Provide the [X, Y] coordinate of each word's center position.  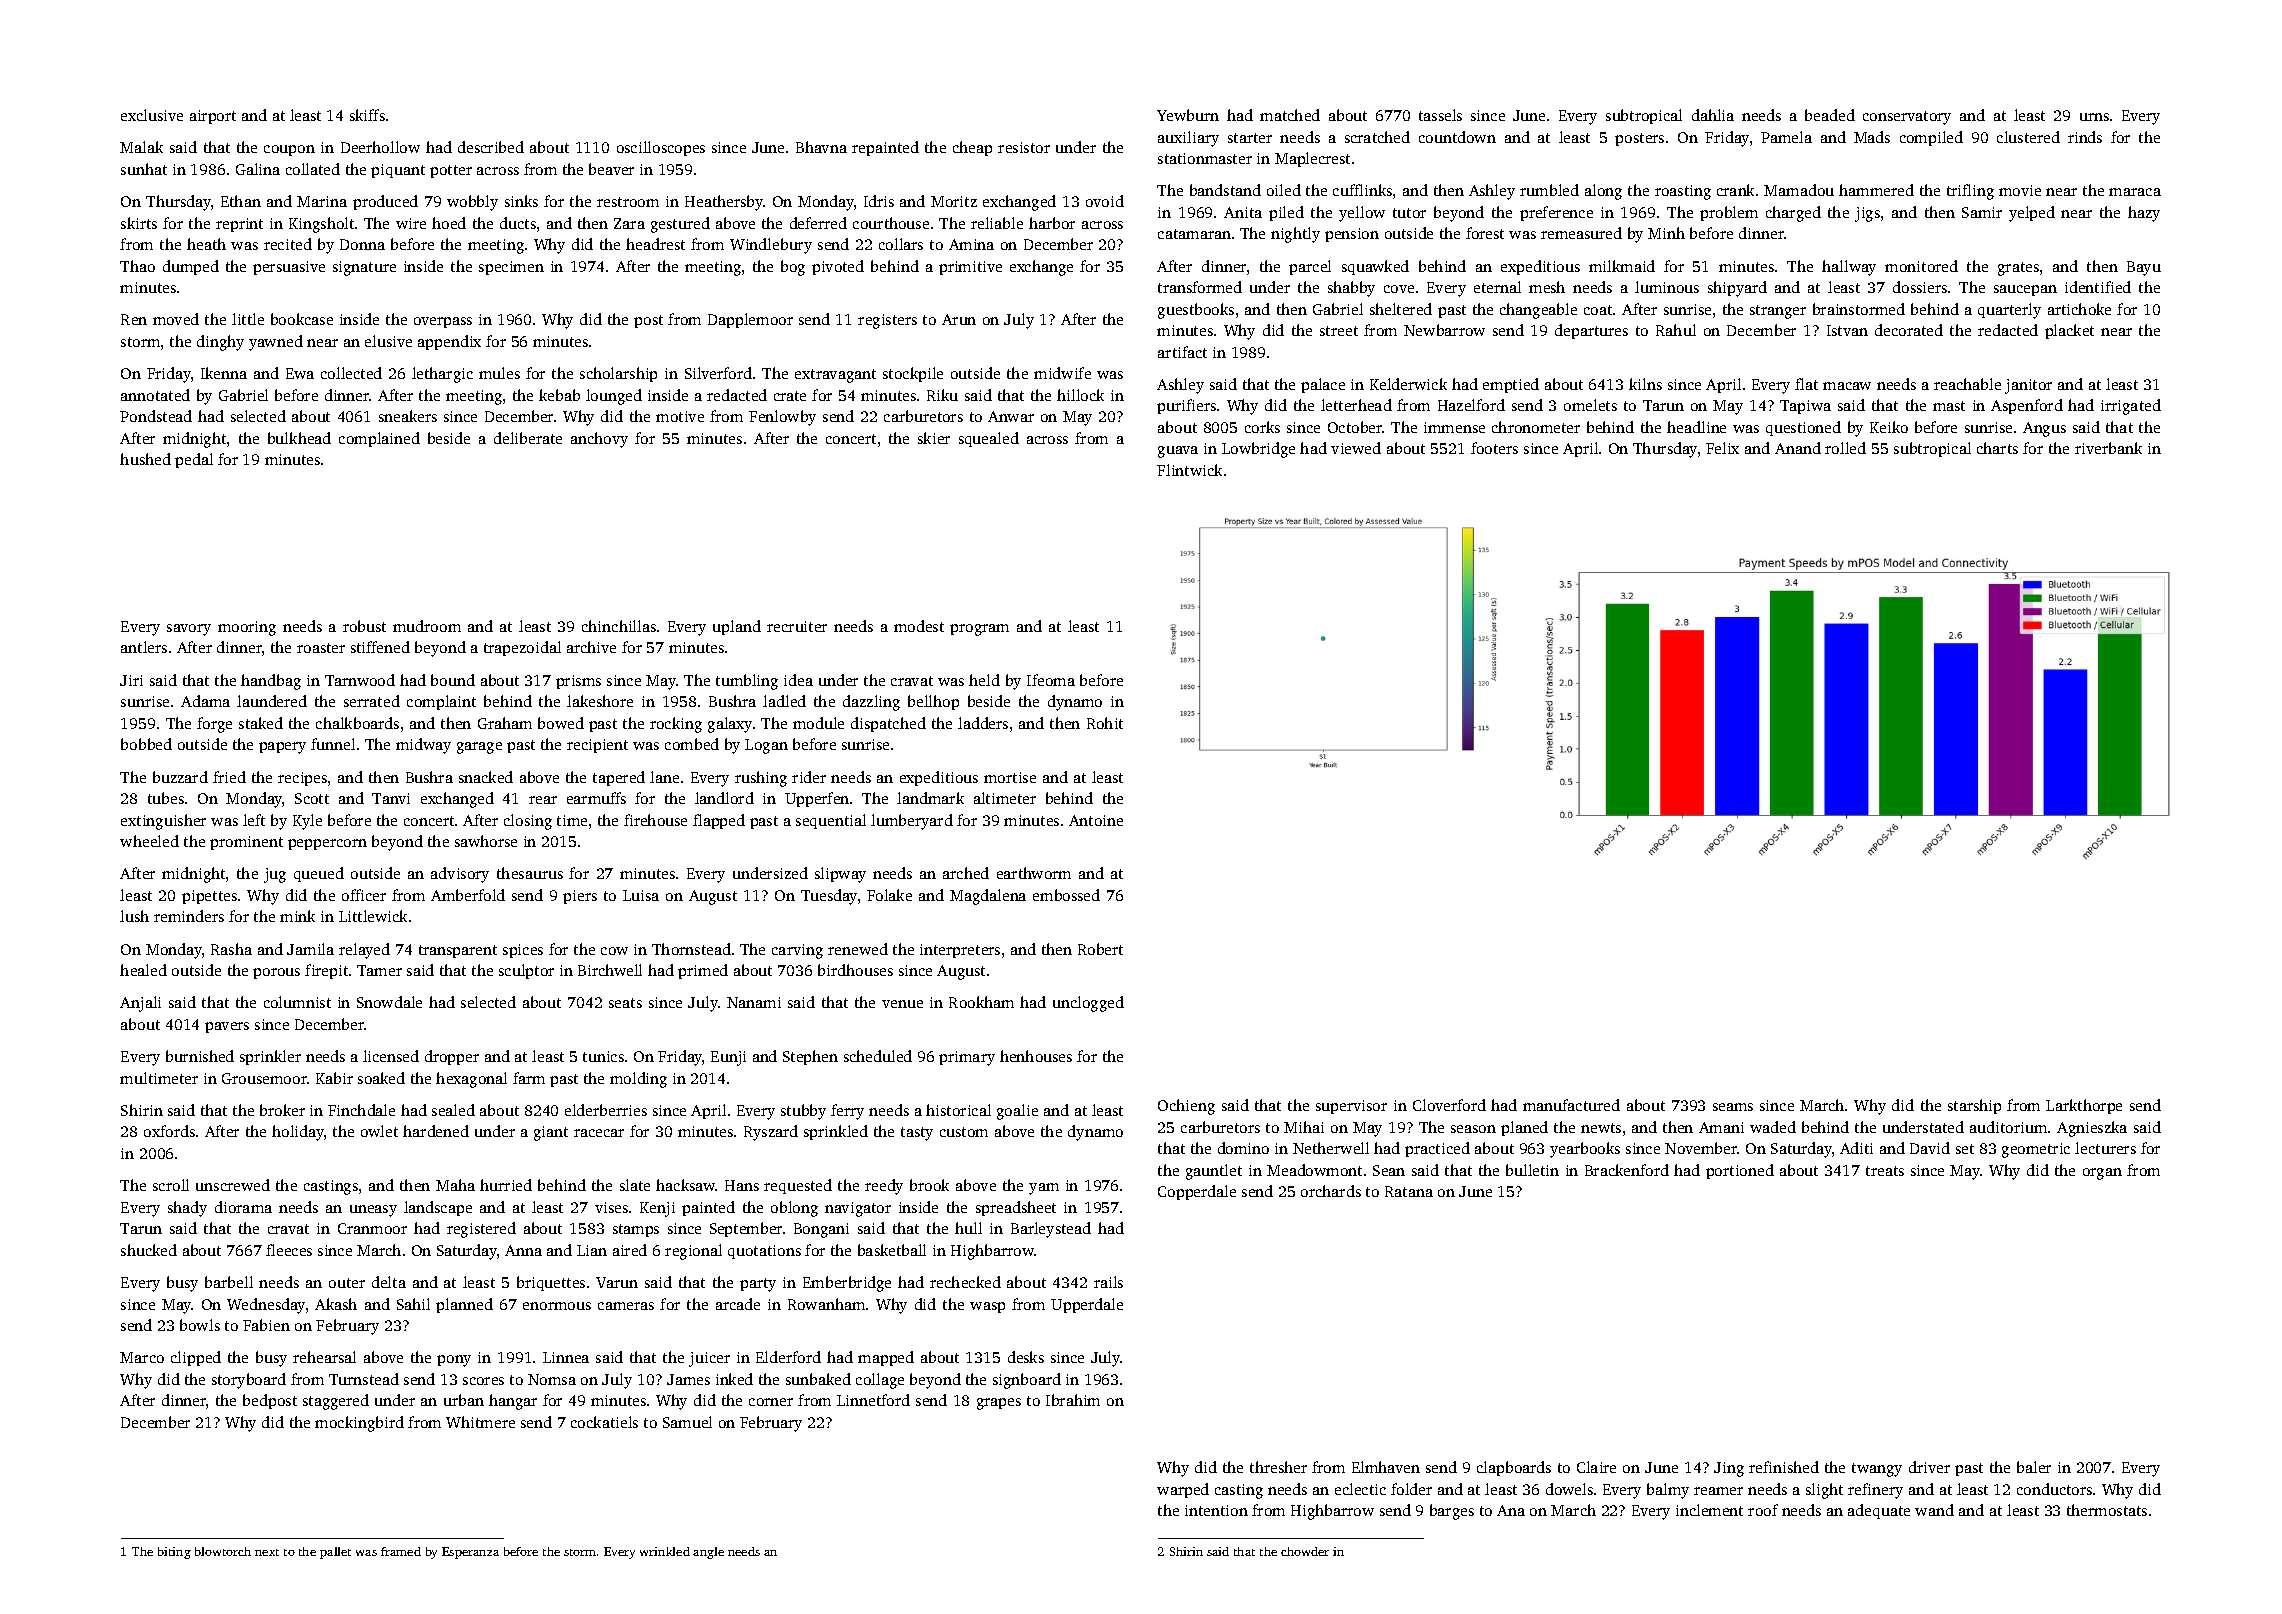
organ [2102, 1174]
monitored [1921, 266]
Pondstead [156, 416]
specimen [511, 268]
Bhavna [821, 147]
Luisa [641, 895]
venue [902, 1004]
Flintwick [1189, 470]
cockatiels [604, 1422]
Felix [1722, 448]
